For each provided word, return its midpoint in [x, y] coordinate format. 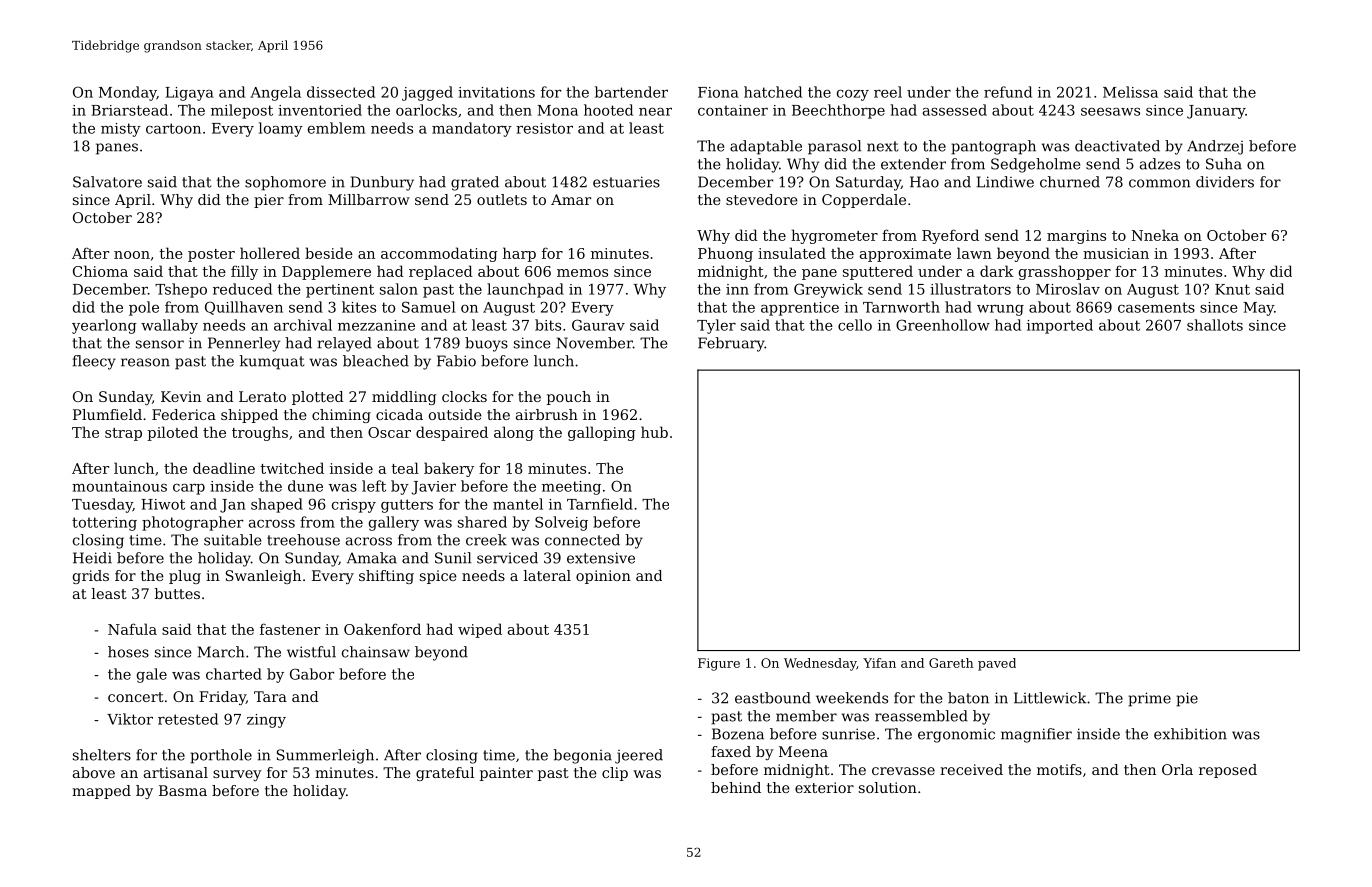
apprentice [800, 309]
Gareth [951, 663]
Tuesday [102, 505]
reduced [242, 289]
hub [654, 432]
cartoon [173, 128]
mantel [518, 504]
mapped [101, 792]
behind [736, 787]
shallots [1215, 325]
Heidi [92, 558]
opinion [603, 577]
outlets [502, 199]
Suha [1224, 164]
